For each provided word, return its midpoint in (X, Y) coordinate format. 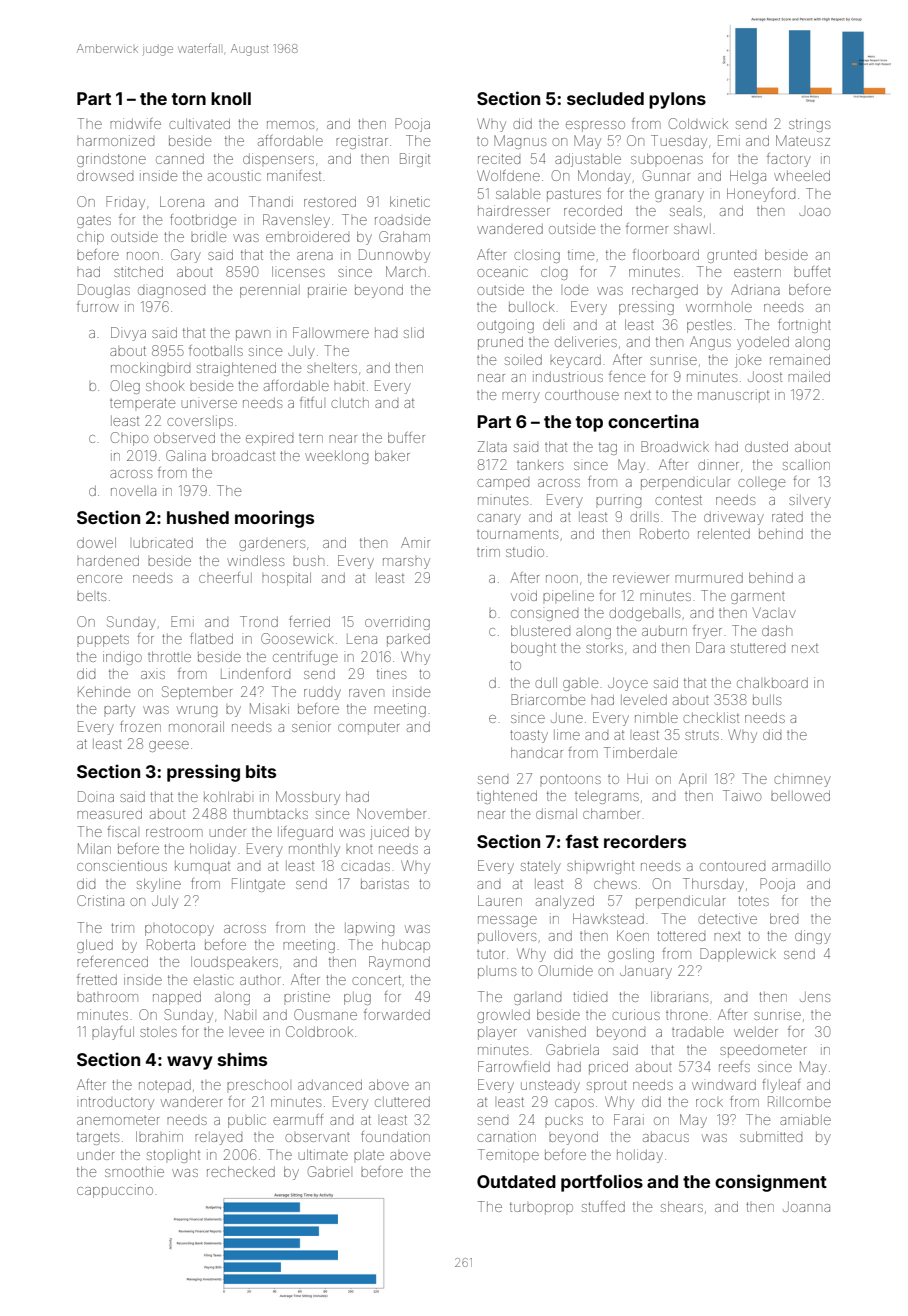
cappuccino (115, 1191)
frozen (140, 726)
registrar (362, 143)
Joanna (806, 1207)
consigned (544, 615)
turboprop (541, 1208)
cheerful (225, 577)
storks (604, 648)
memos (290, 125)
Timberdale (640, 752)
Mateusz (803, 140)
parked (408, 640)
